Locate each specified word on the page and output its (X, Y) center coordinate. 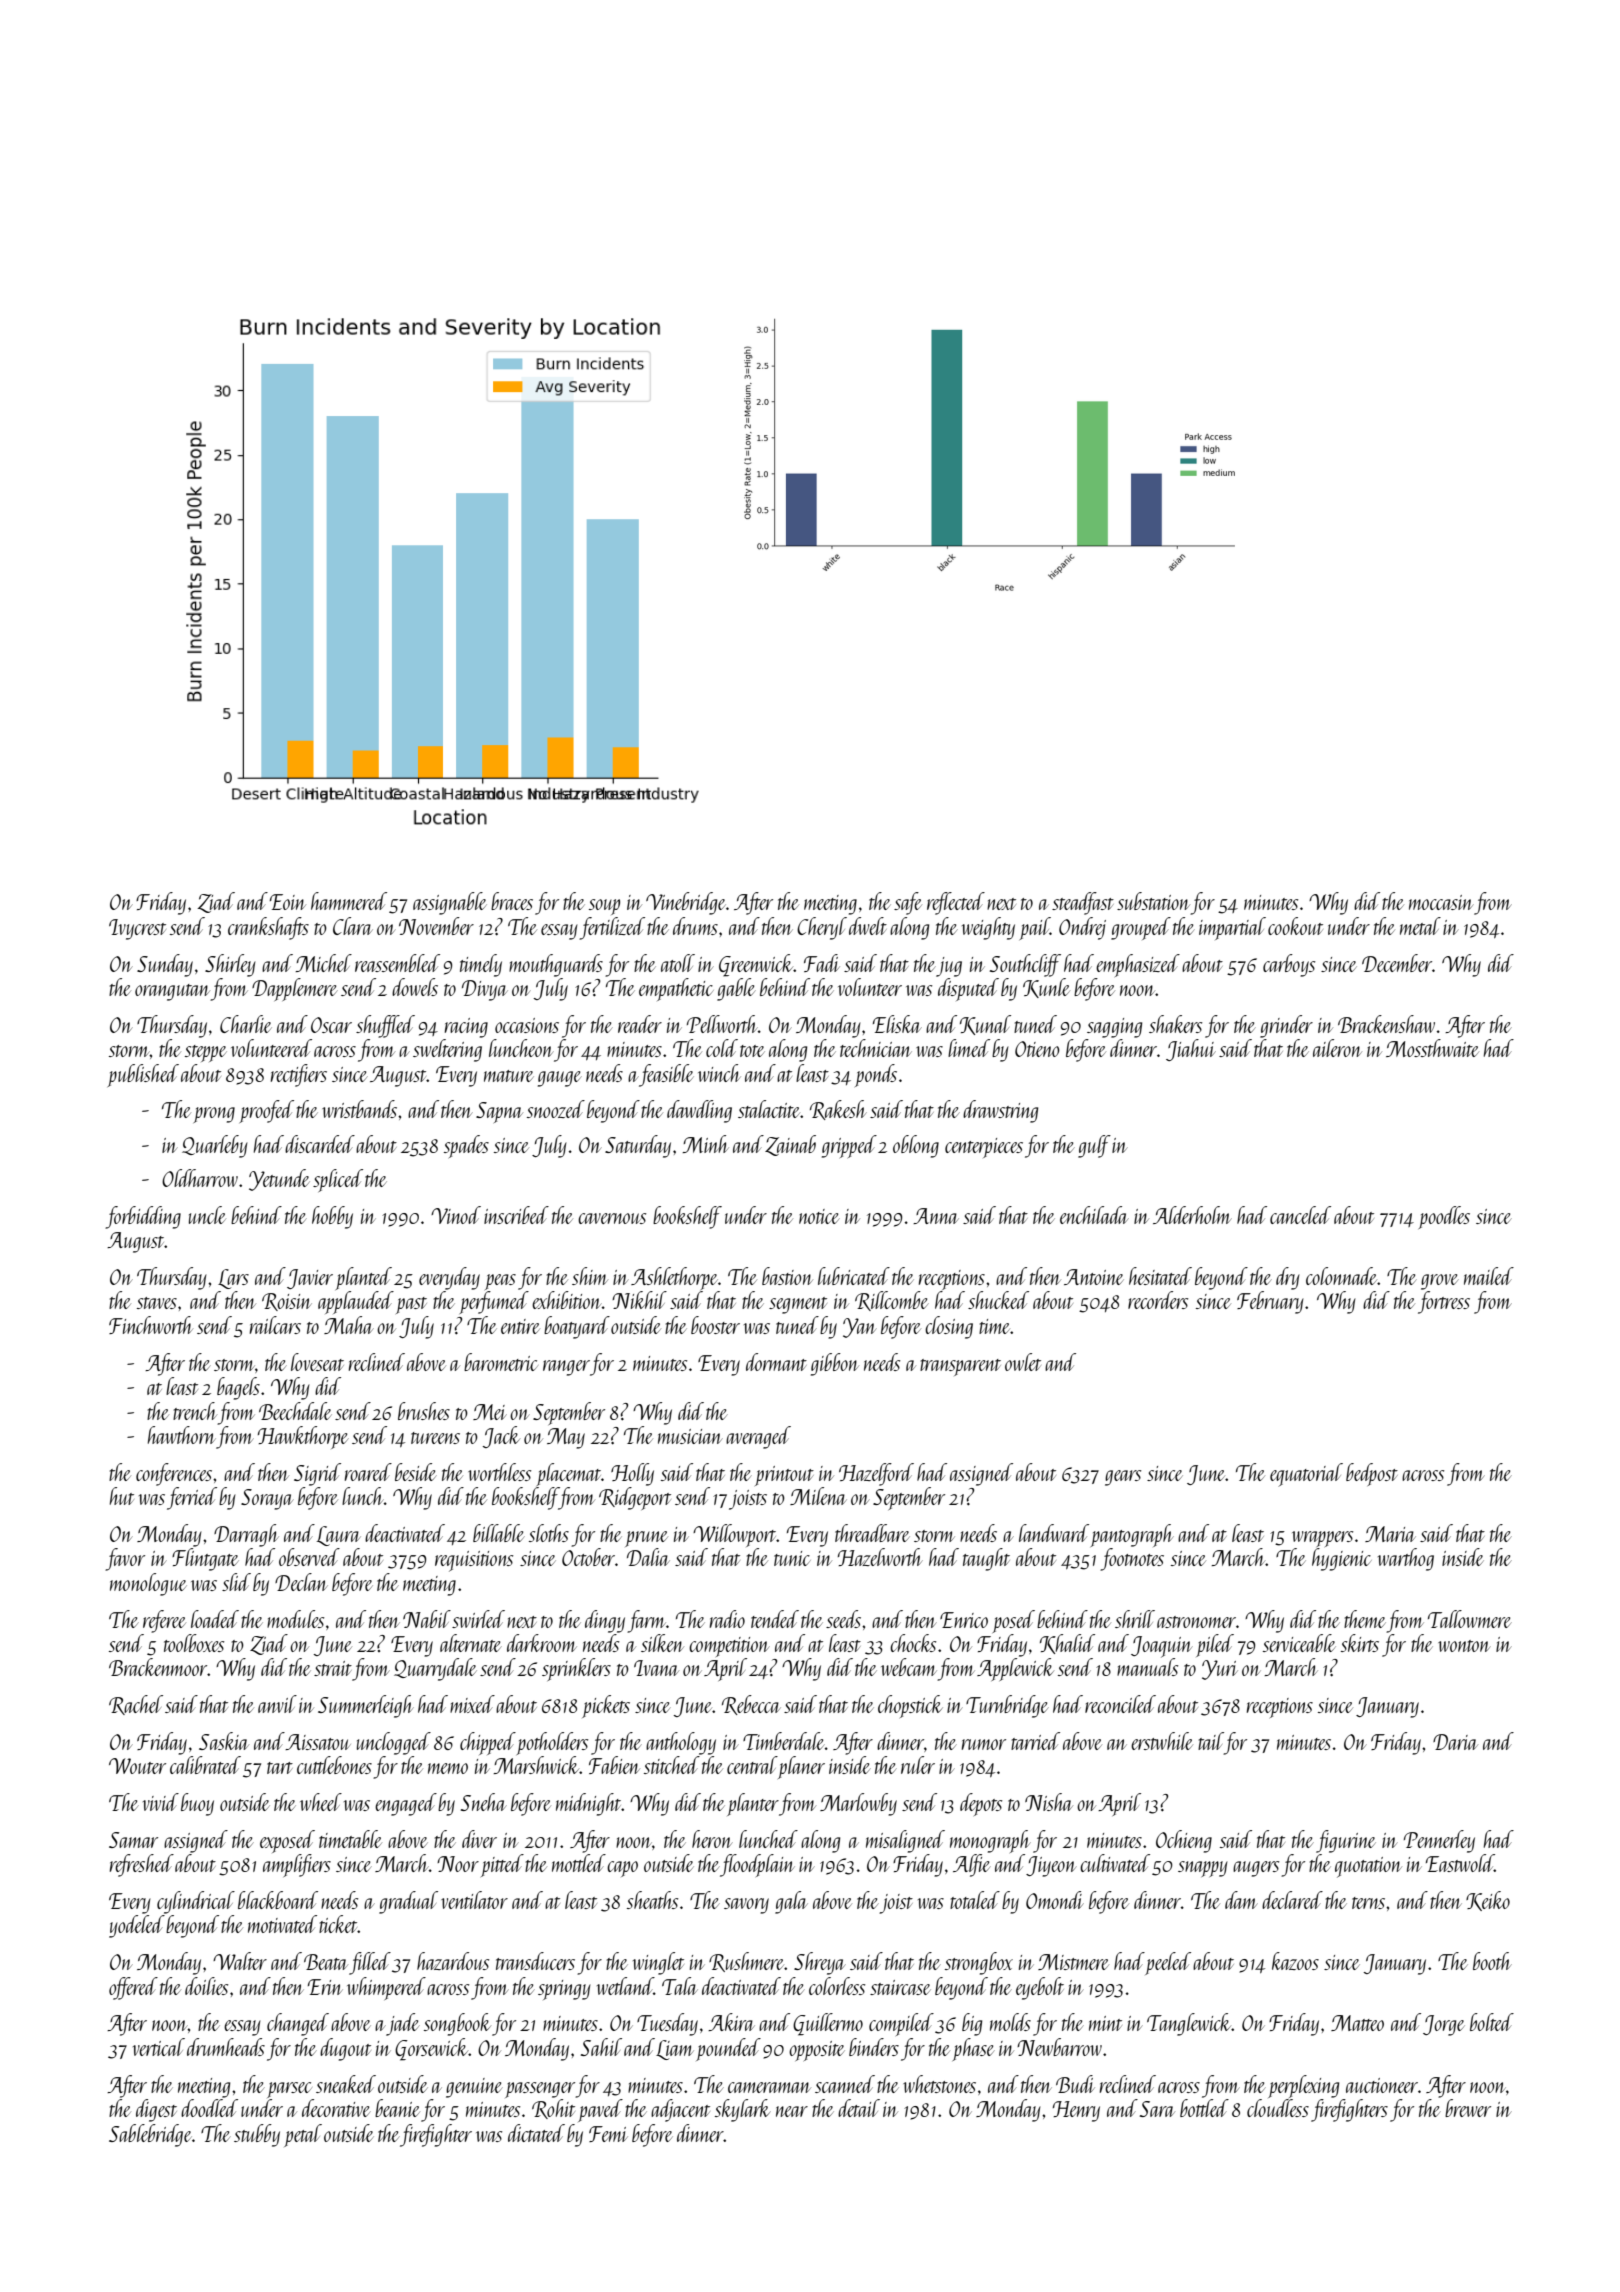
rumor (984, 1744)
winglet (658, 1963)
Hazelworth (880, 1557)
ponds (876, 1075)
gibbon (835, 1364)
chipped (488, 1743)
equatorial (1306, 1475)
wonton (1464, 1646)
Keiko (1488, 1901)
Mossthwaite (1432, 1048)
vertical (159, 2047)
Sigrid (317, 1474)
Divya (485, 990)
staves (157, 1303)
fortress (1444, 1302)
